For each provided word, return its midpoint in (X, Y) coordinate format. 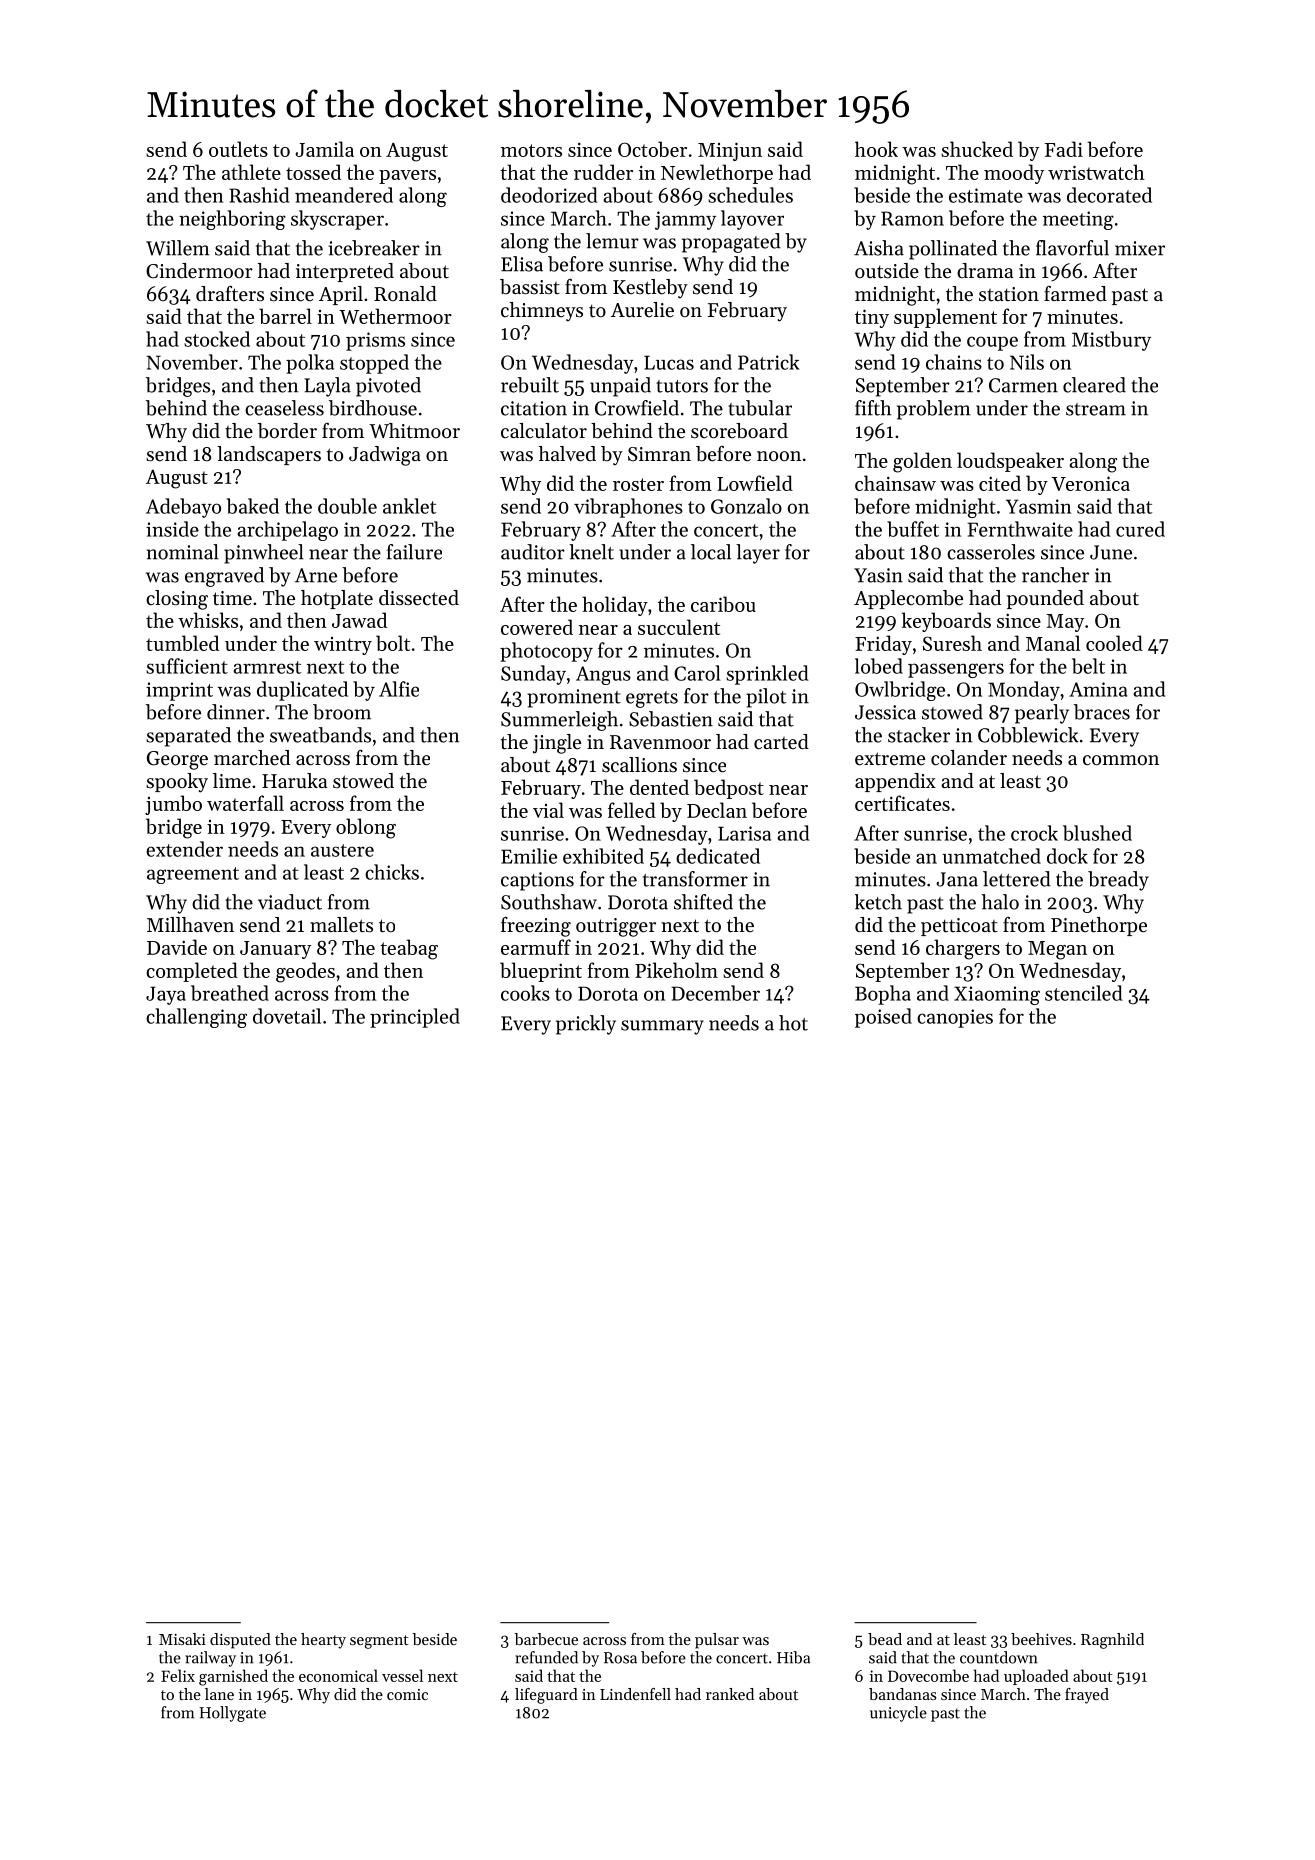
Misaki (182, 1639)
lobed (879, 666)
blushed (1097, 833)
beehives (1041, 1639)
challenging (196, 1018)
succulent (679, 627)
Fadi (1064, 149)
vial (548, 810)
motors (531, 150)
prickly (586, 1025)
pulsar (717, 1641)
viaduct (290, 902)
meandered (344, 195)
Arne (316, 575)
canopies (955, 1018)
